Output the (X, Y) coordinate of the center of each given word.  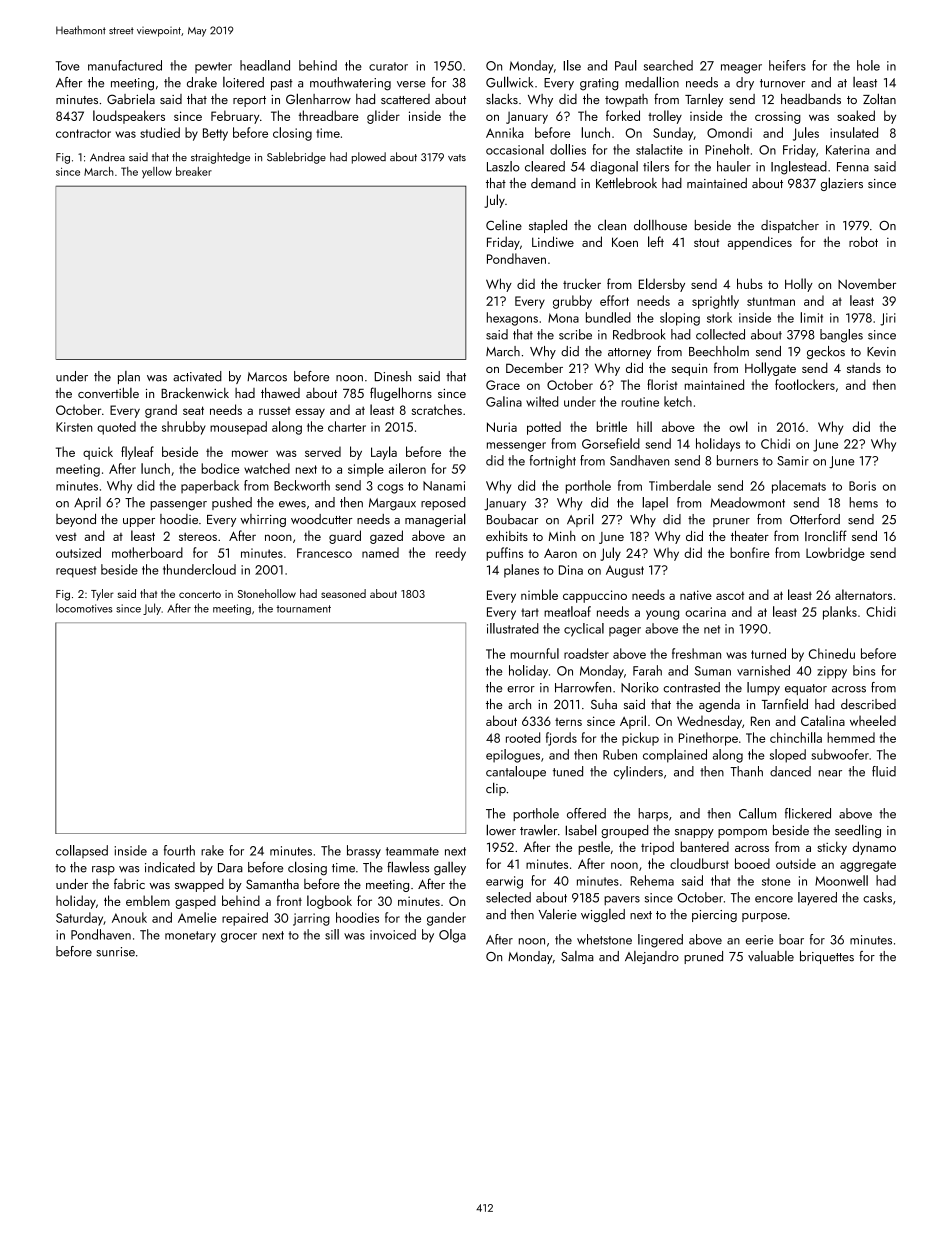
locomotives (84, 608)
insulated (854, 132)
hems (863, 502)
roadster (586, 653)
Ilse (572, 65)
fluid (884, 771)
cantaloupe (516, 772)
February (235, 117)
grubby (572, 302)
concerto (200, 594)
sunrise (115, 952)
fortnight (553, 462)
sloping (680, 319)
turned (768, 653)
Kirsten (74, 427)
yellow (157, 172)
